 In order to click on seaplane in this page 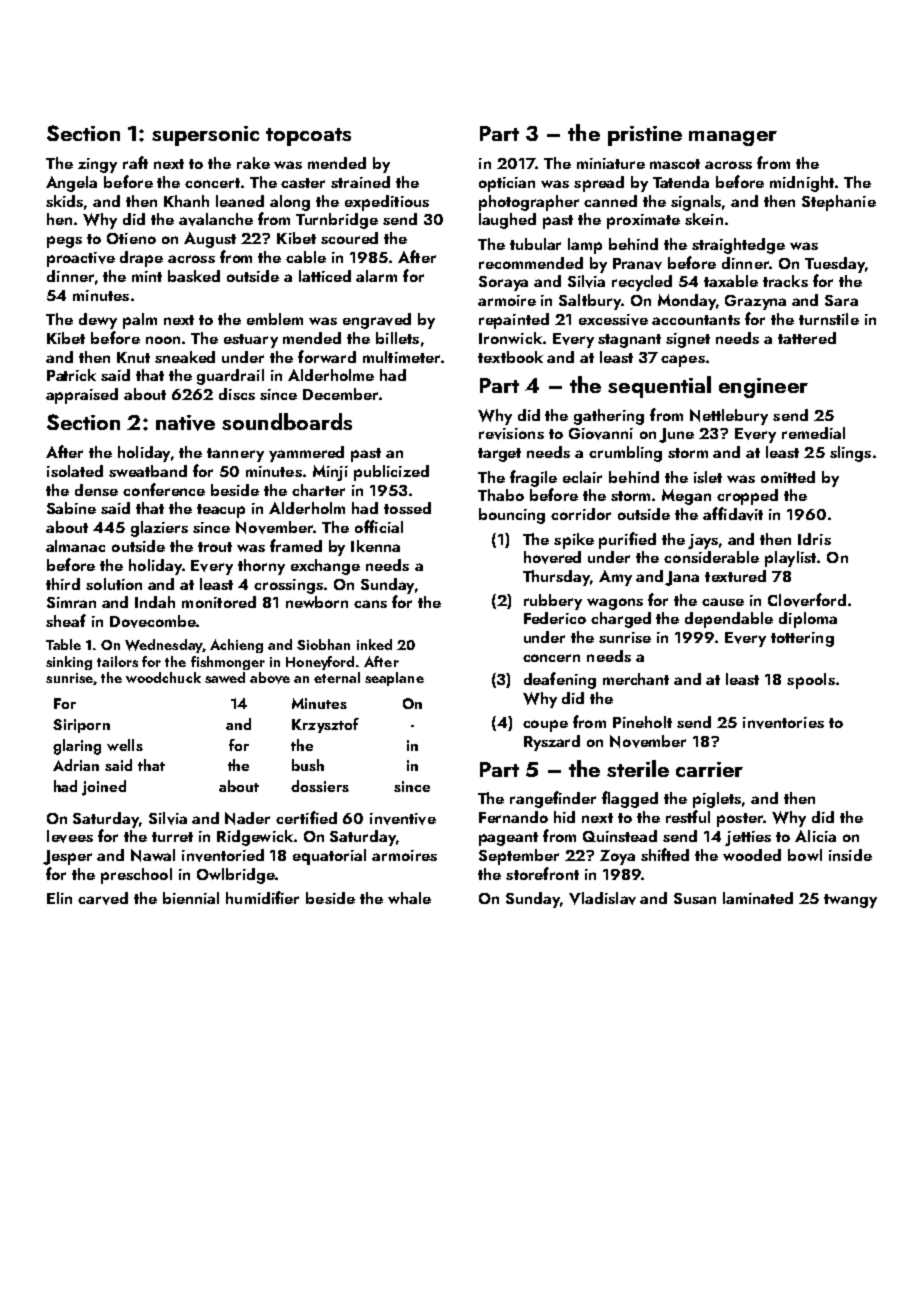, I will do `click(394, 679)`.
